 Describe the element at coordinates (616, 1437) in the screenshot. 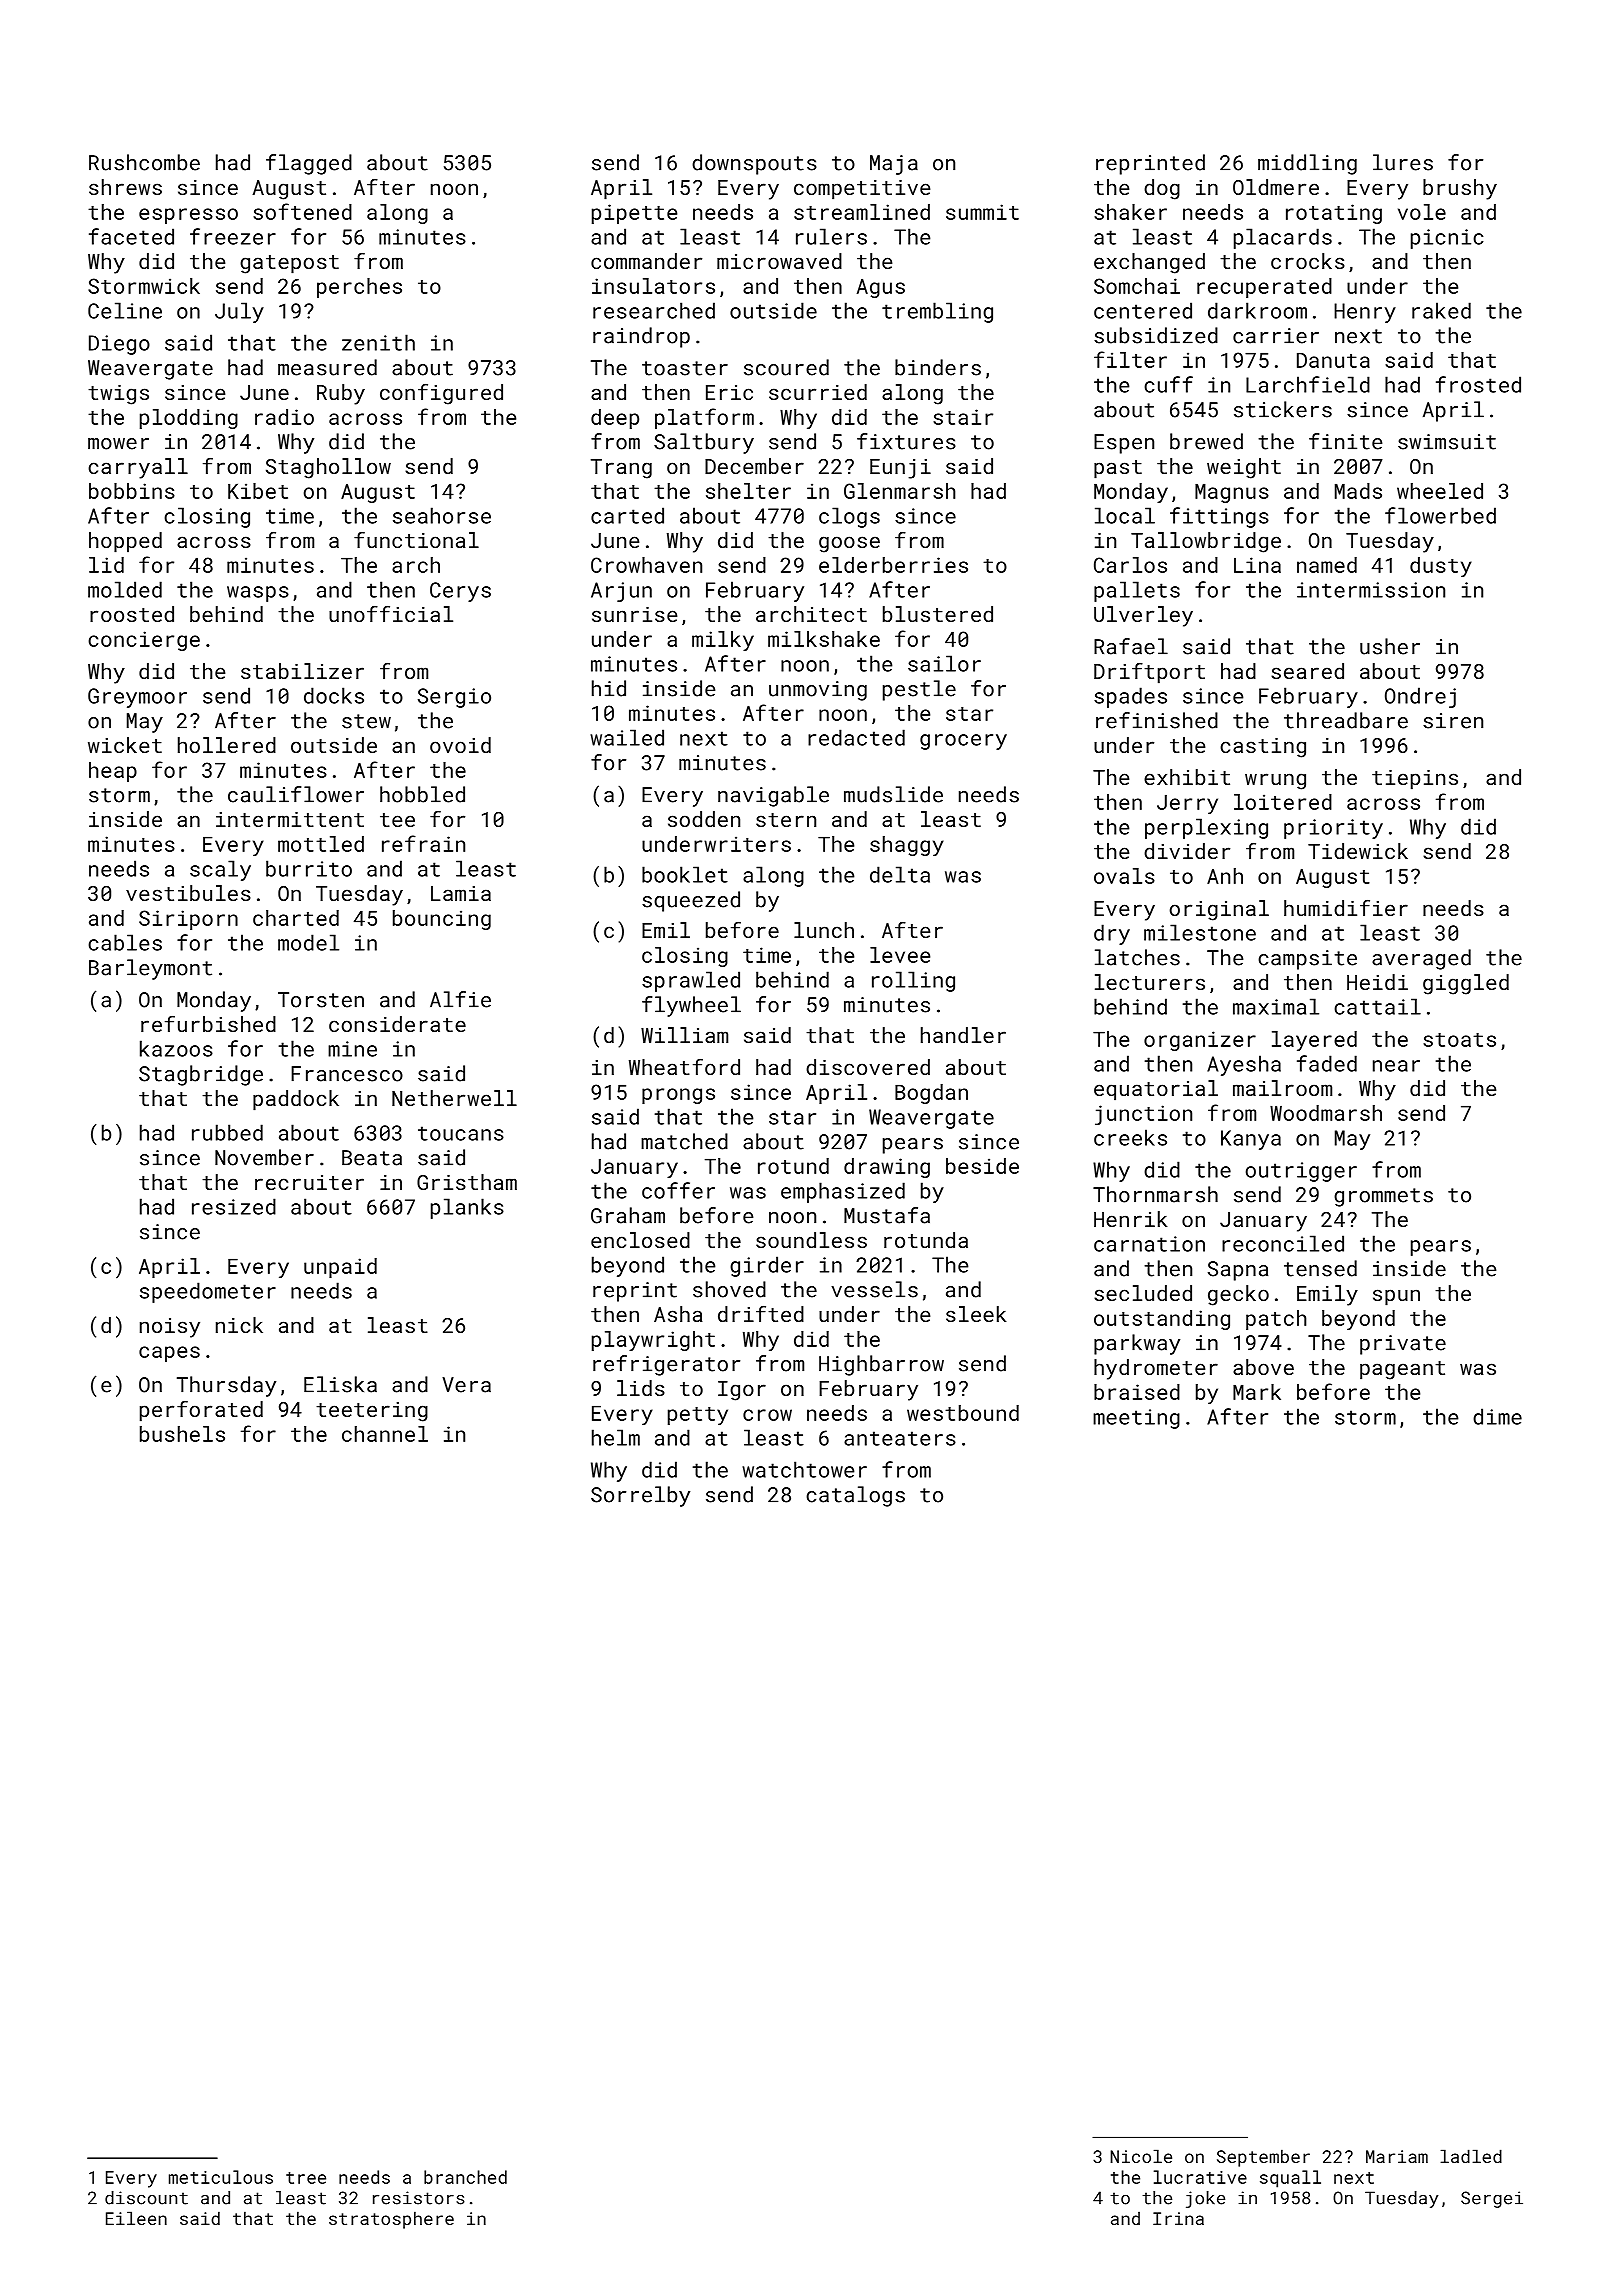

I see `helm` at that location.
